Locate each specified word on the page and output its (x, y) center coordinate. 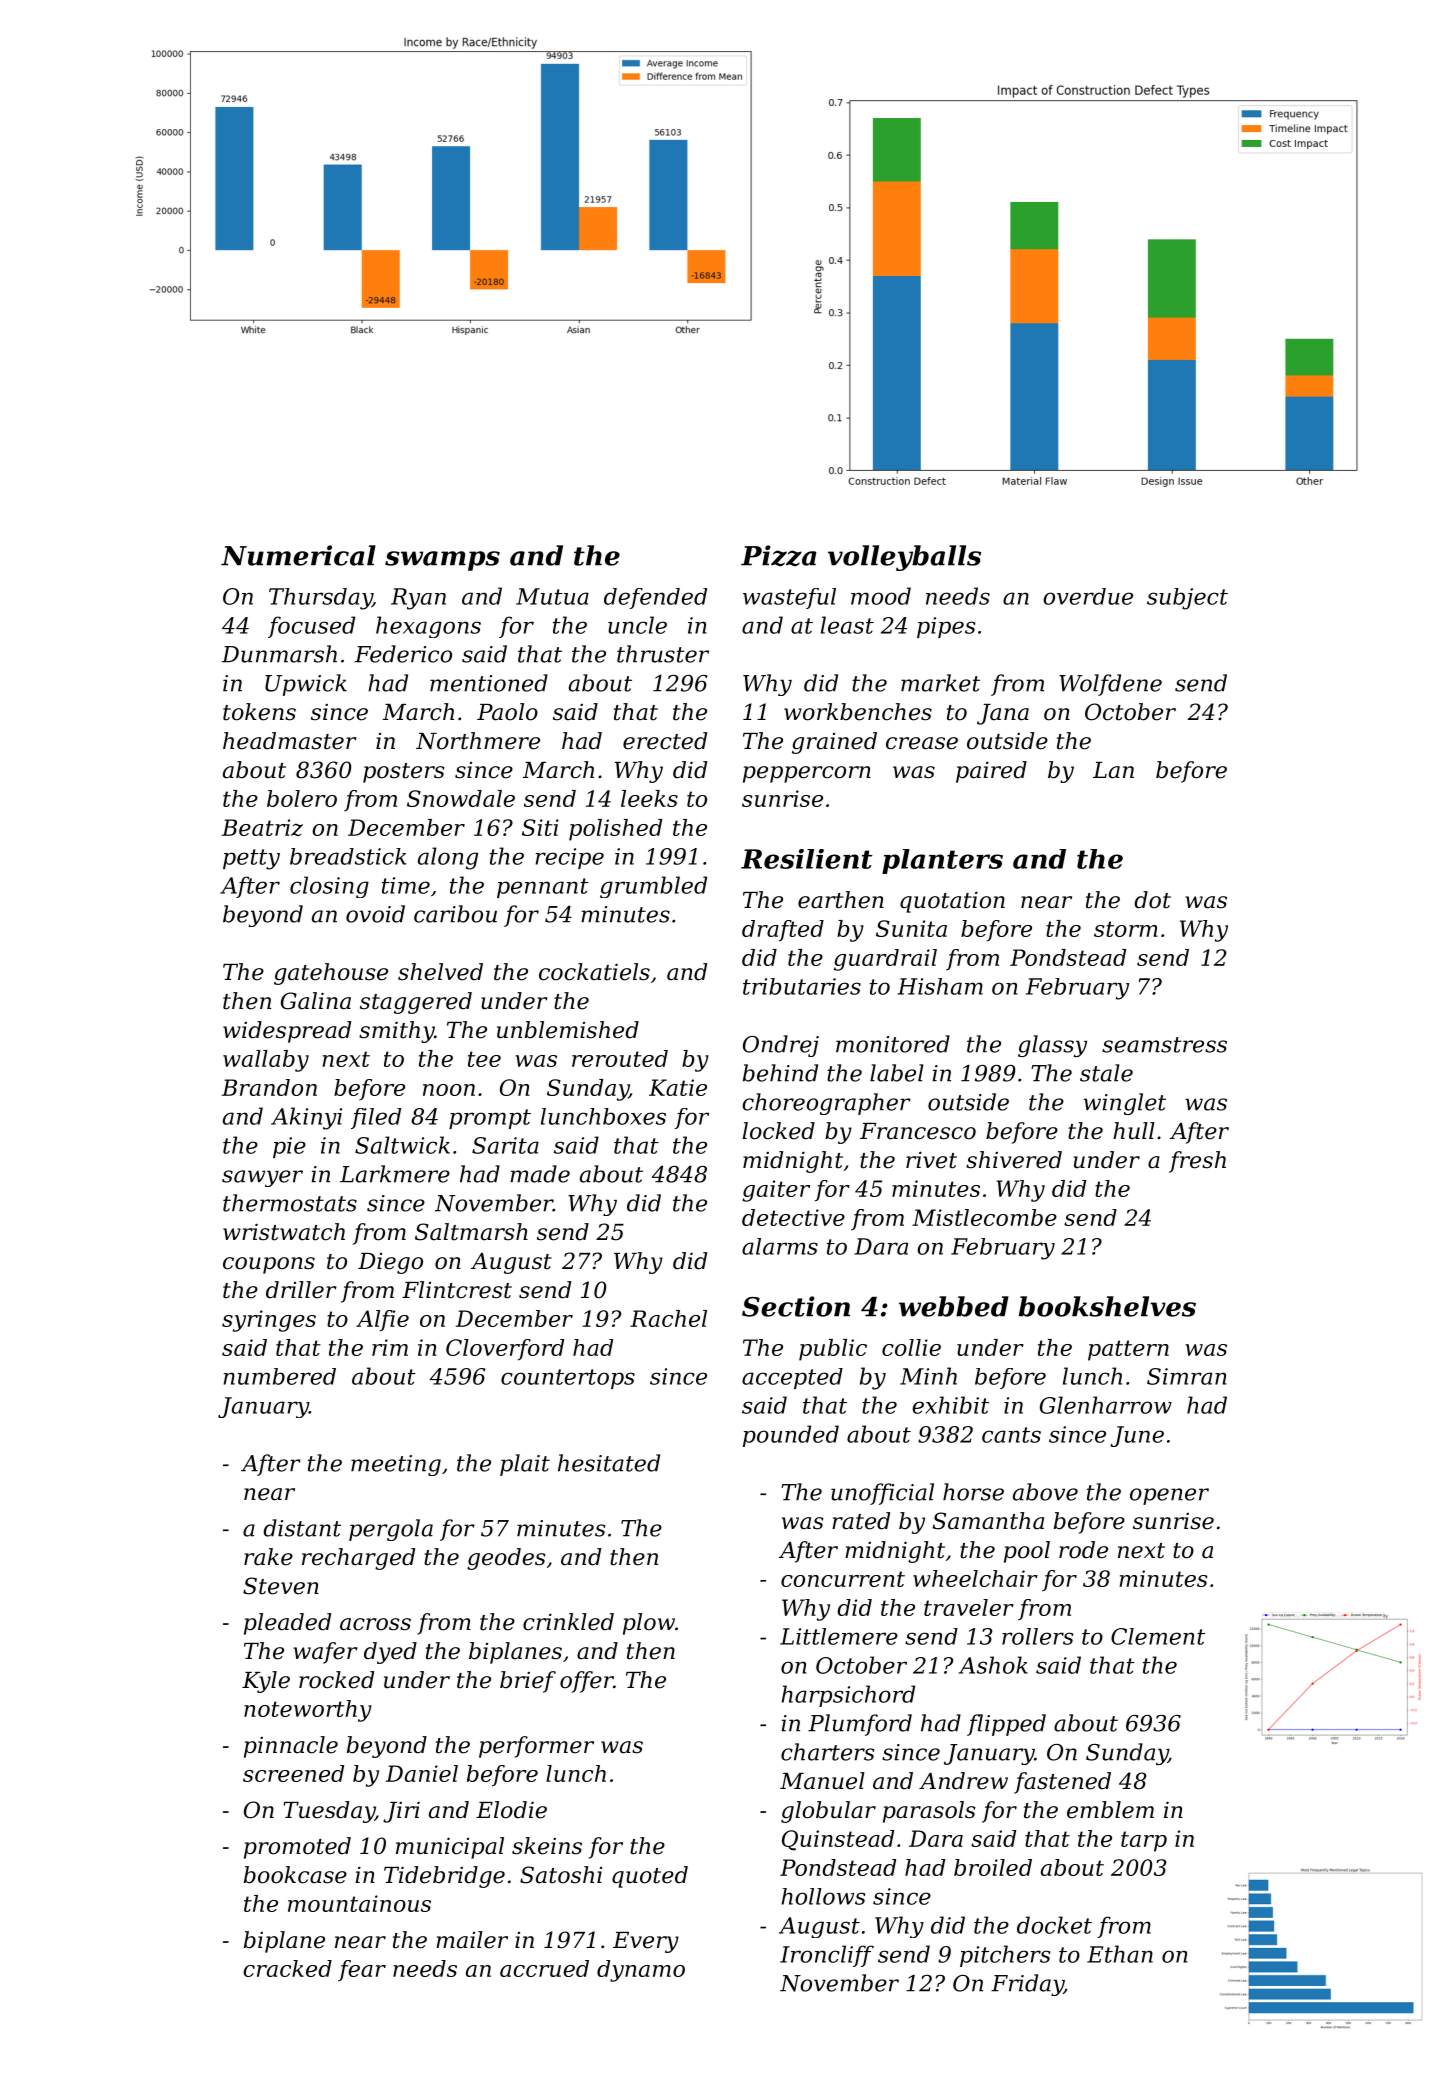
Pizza (779, 556)
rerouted (620, 1058)
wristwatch (284, 1232)
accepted (792, 1378)
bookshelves (1107, 1306)
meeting (396, 1465)
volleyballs (904, 558)
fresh (1197, 1162)
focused (311, 627)
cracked (287, 1968)
